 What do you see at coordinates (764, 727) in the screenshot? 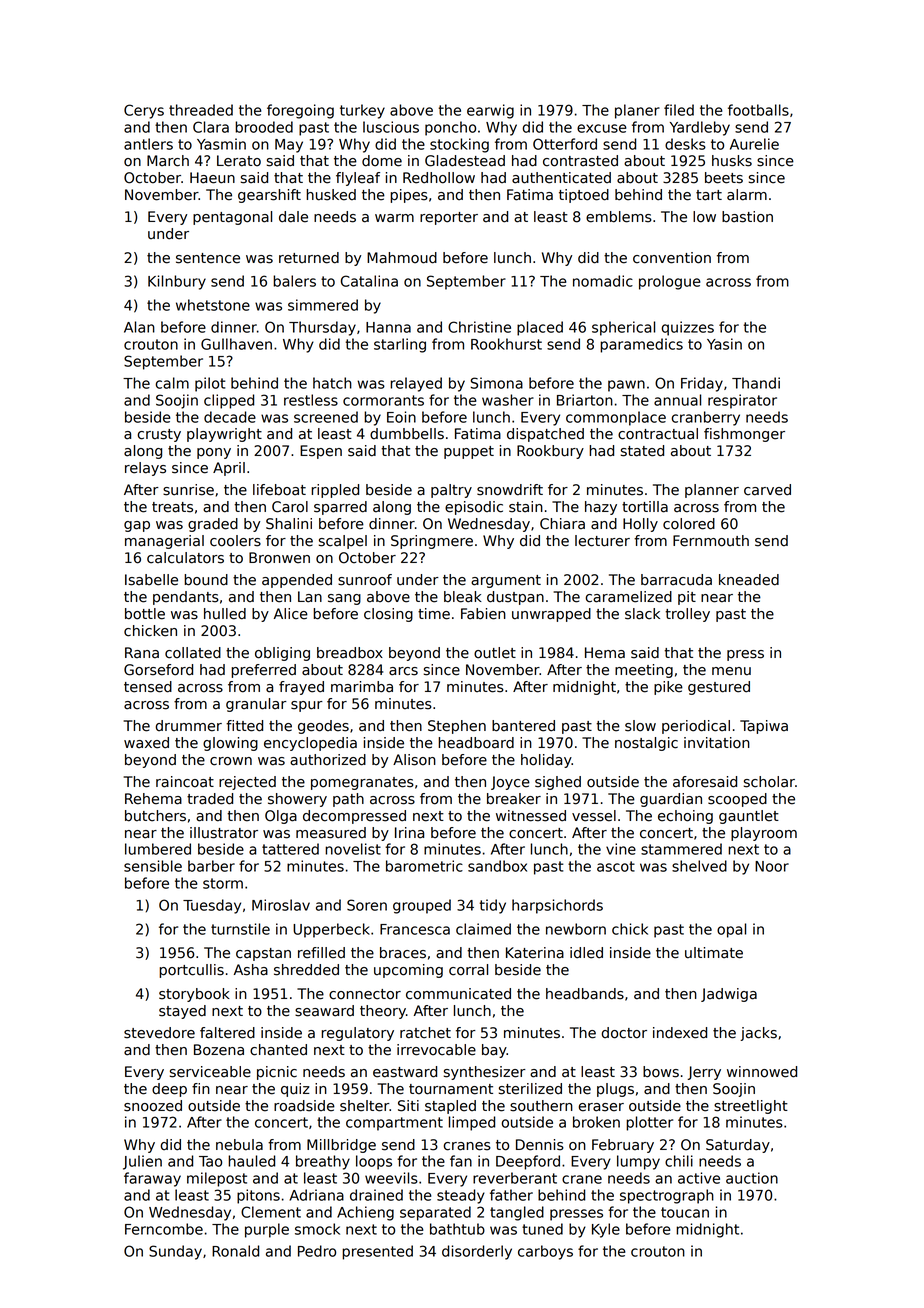
I see `Tapiwa` at bounding box center [764, 727].
